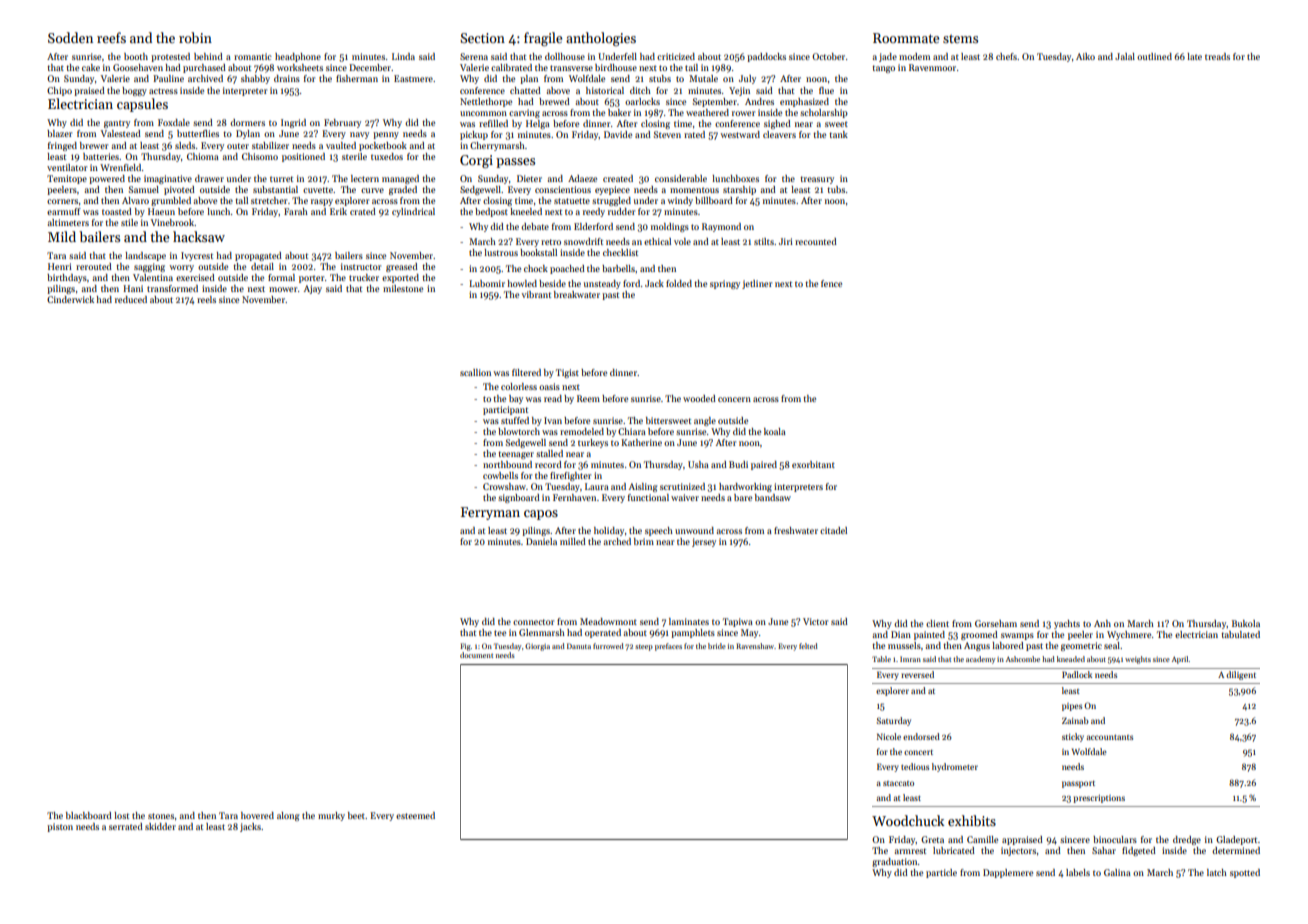 Image resolution: width=1308 pixels, height=924 pixels. I want to click on Anh, so click(1102, 623).
